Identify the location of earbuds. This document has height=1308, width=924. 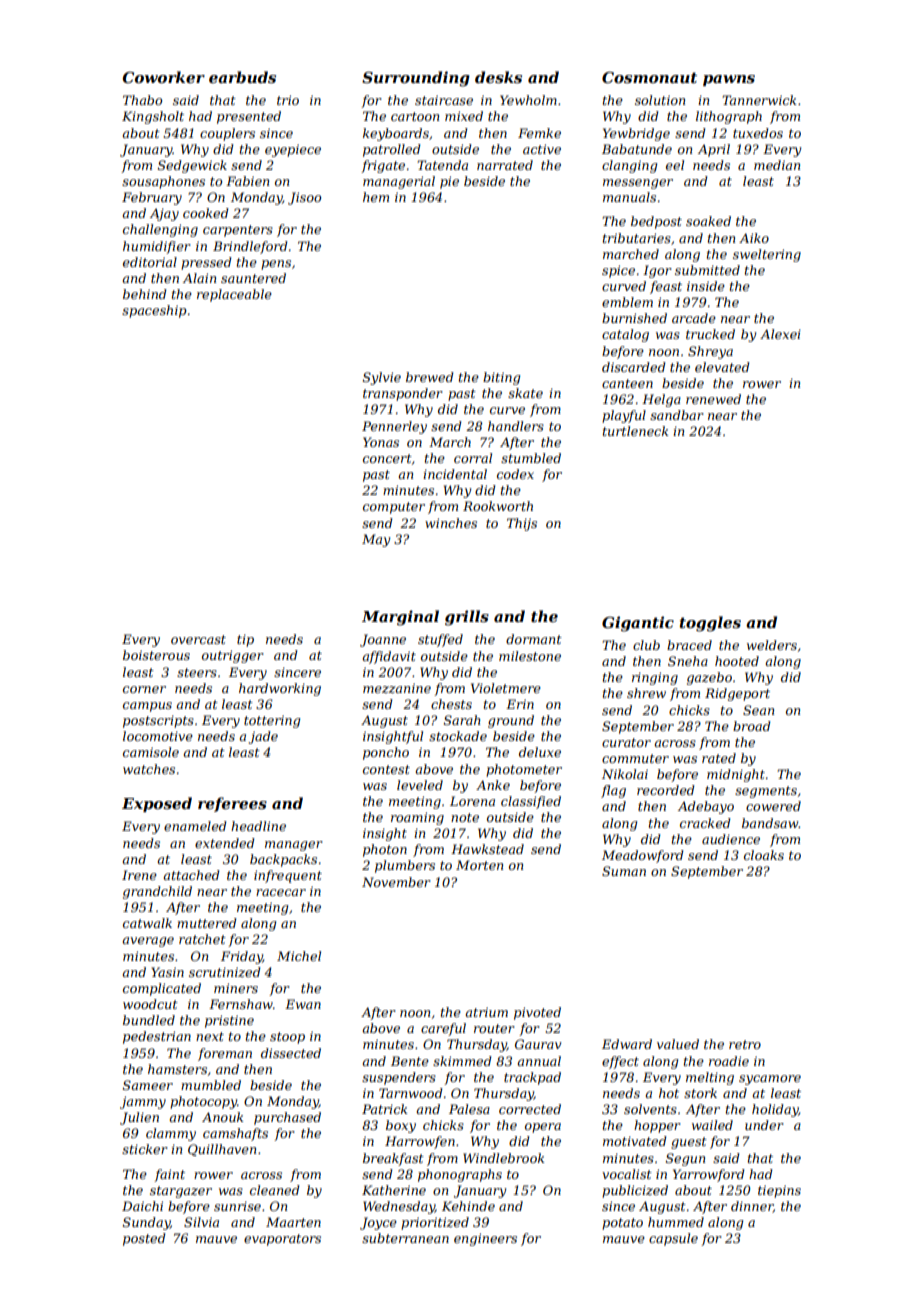
(242, 77).
